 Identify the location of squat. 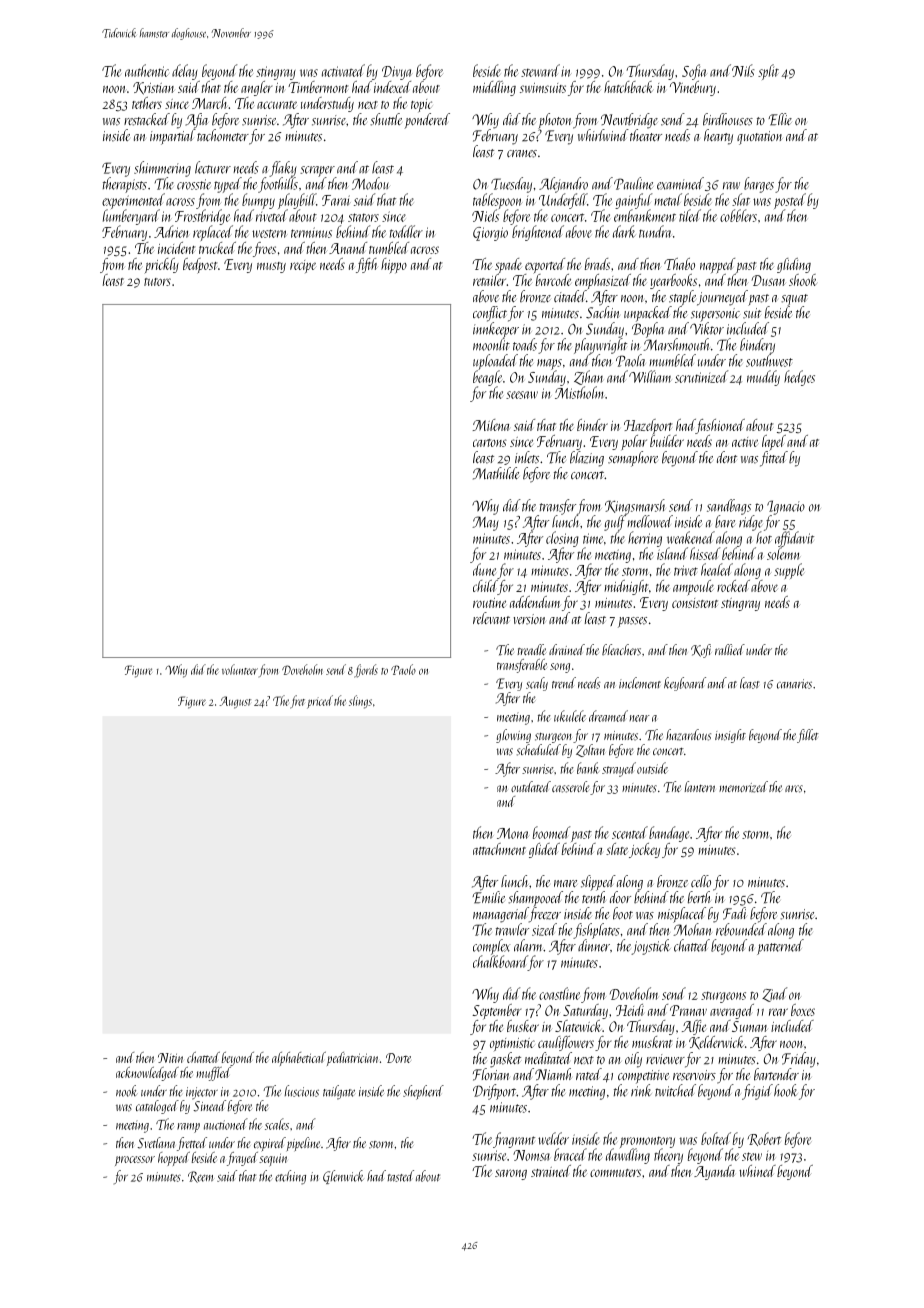
(794, 300).
